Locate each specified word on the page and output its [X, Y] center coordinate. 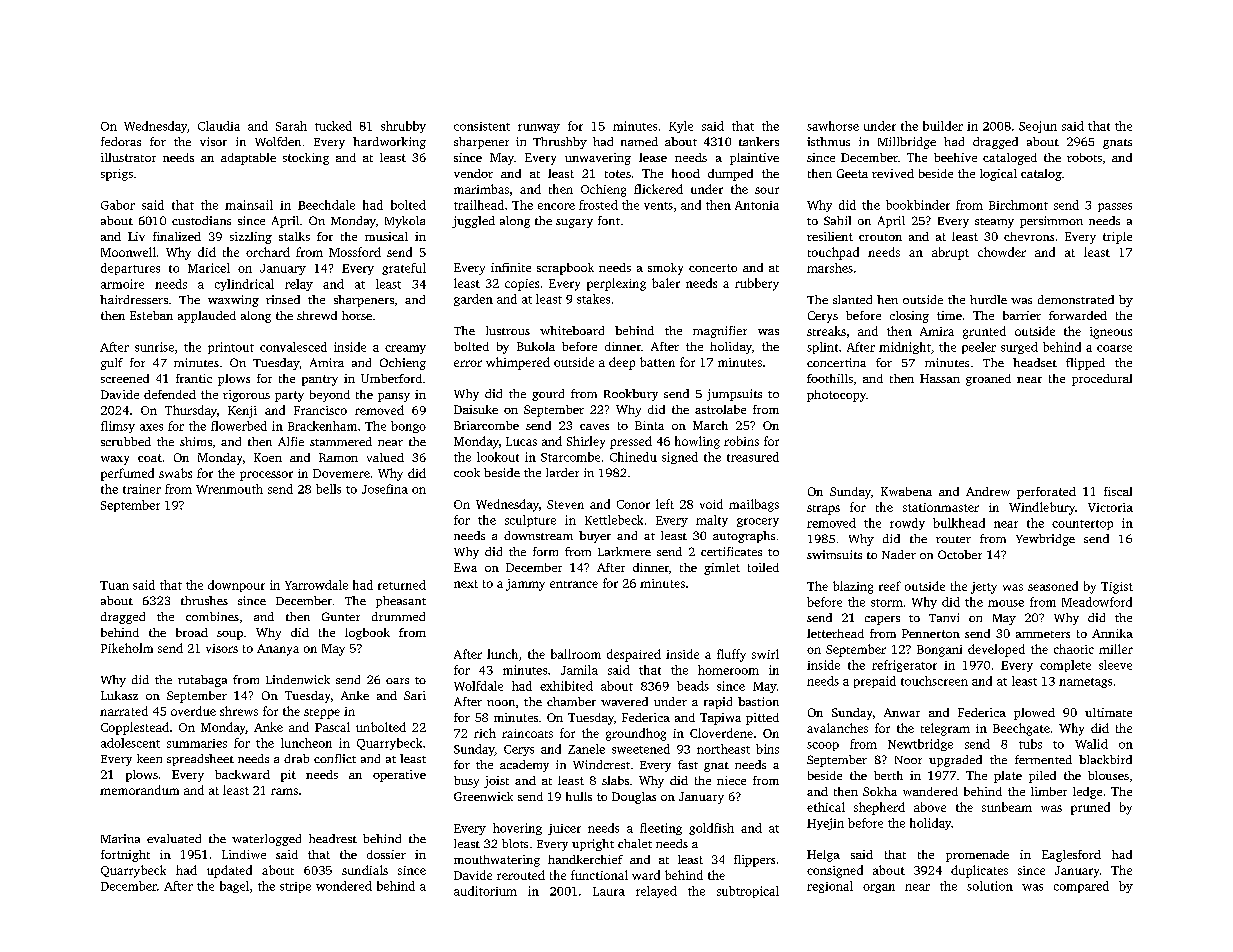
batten [657, 362]
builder [943, 126]
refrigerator [904, 666]
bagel [234, 887]
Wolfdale [478, 686]
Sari [415, 695]
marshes [830, 268]
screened [125, 378]
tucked [333, 126]
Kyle [681, 127]
